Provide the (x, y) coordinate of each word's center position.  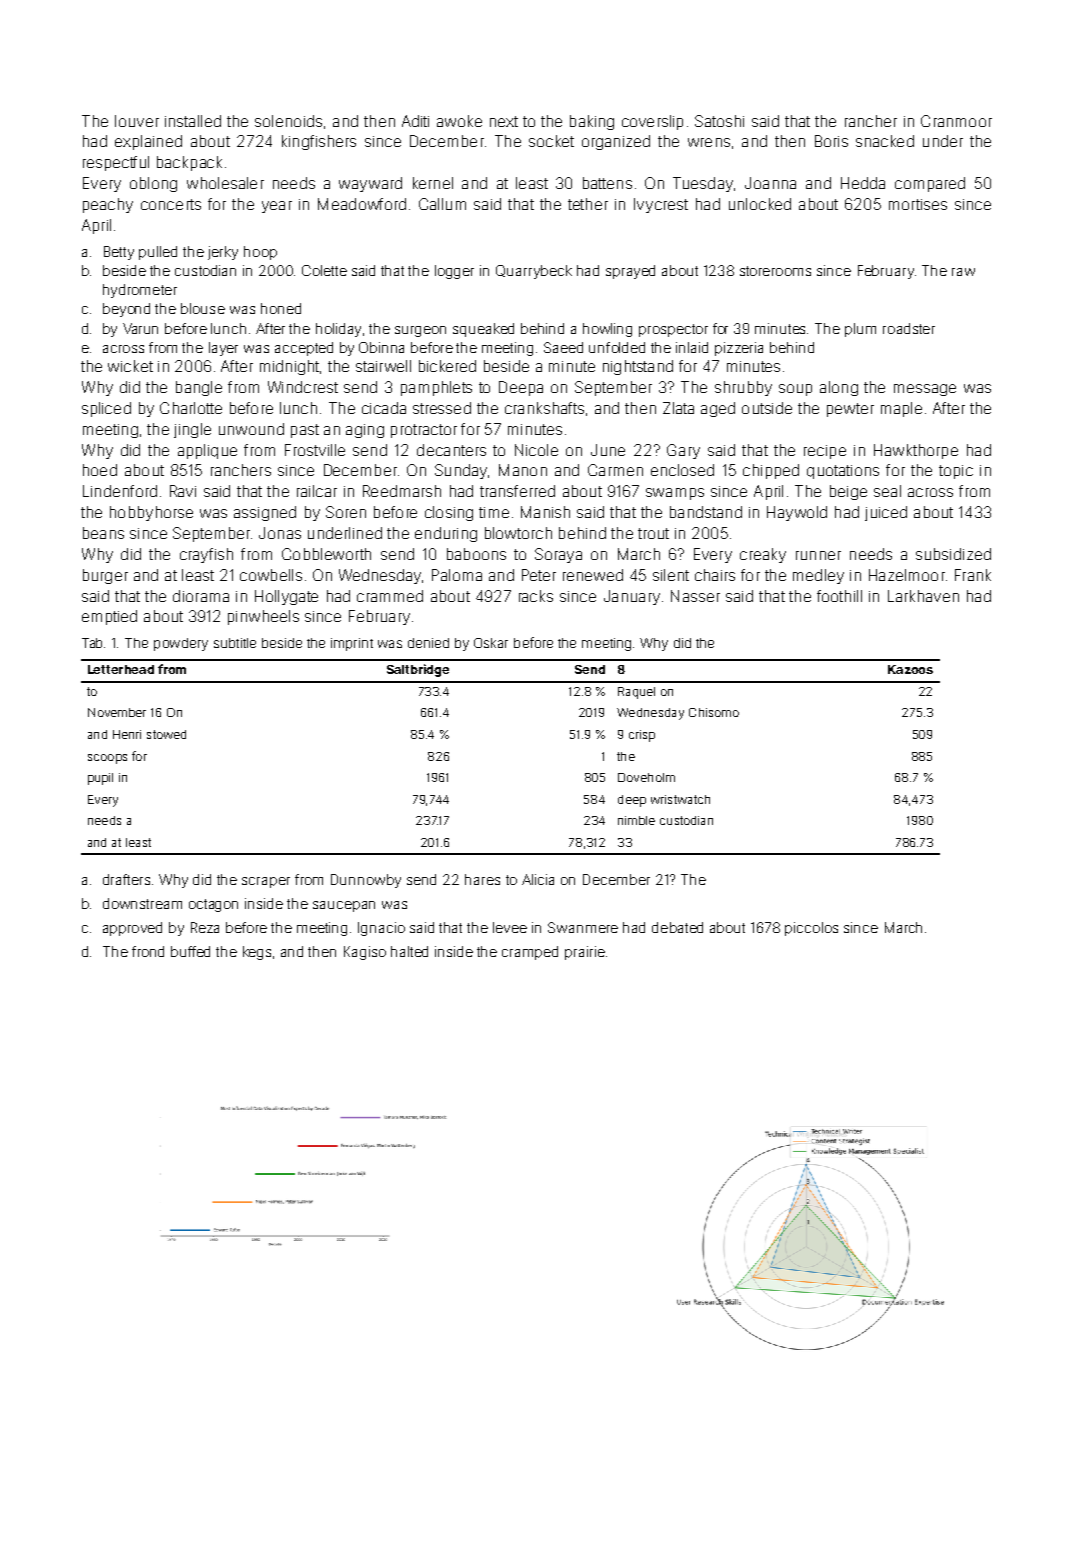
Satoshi (719, 121)
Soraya (558, 555)
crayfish (206, 555)
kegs (257, 953)
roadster (909, 328)
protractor (424, 431)
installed (193, 121)
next (504, 121)
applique (207, 451)
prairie (585, 953)
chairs (715, 575)
